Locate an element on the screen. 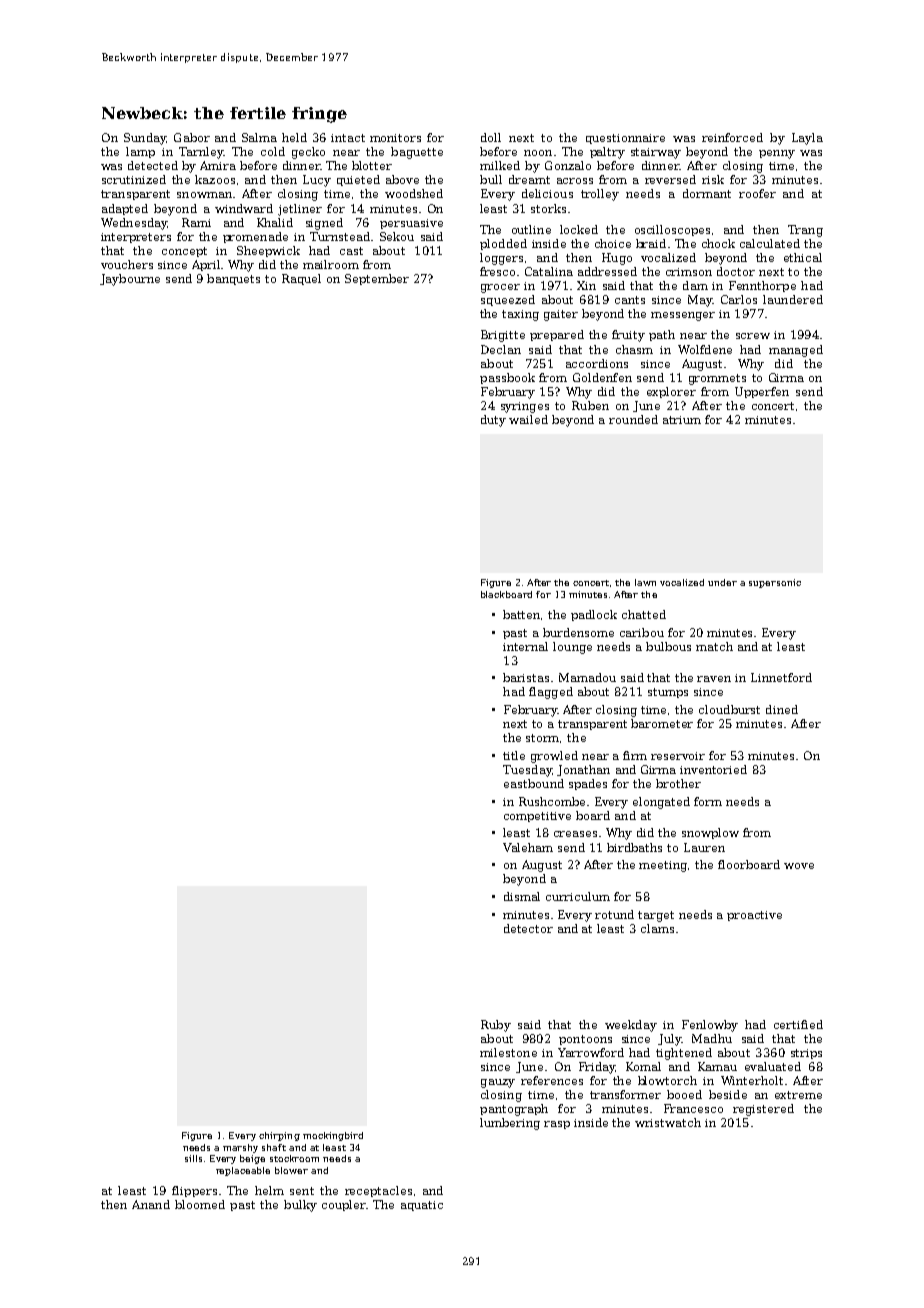 Image resolution: width=924 pixels, height=1308 pixels. dismal is located at coordinates (522, 896).
